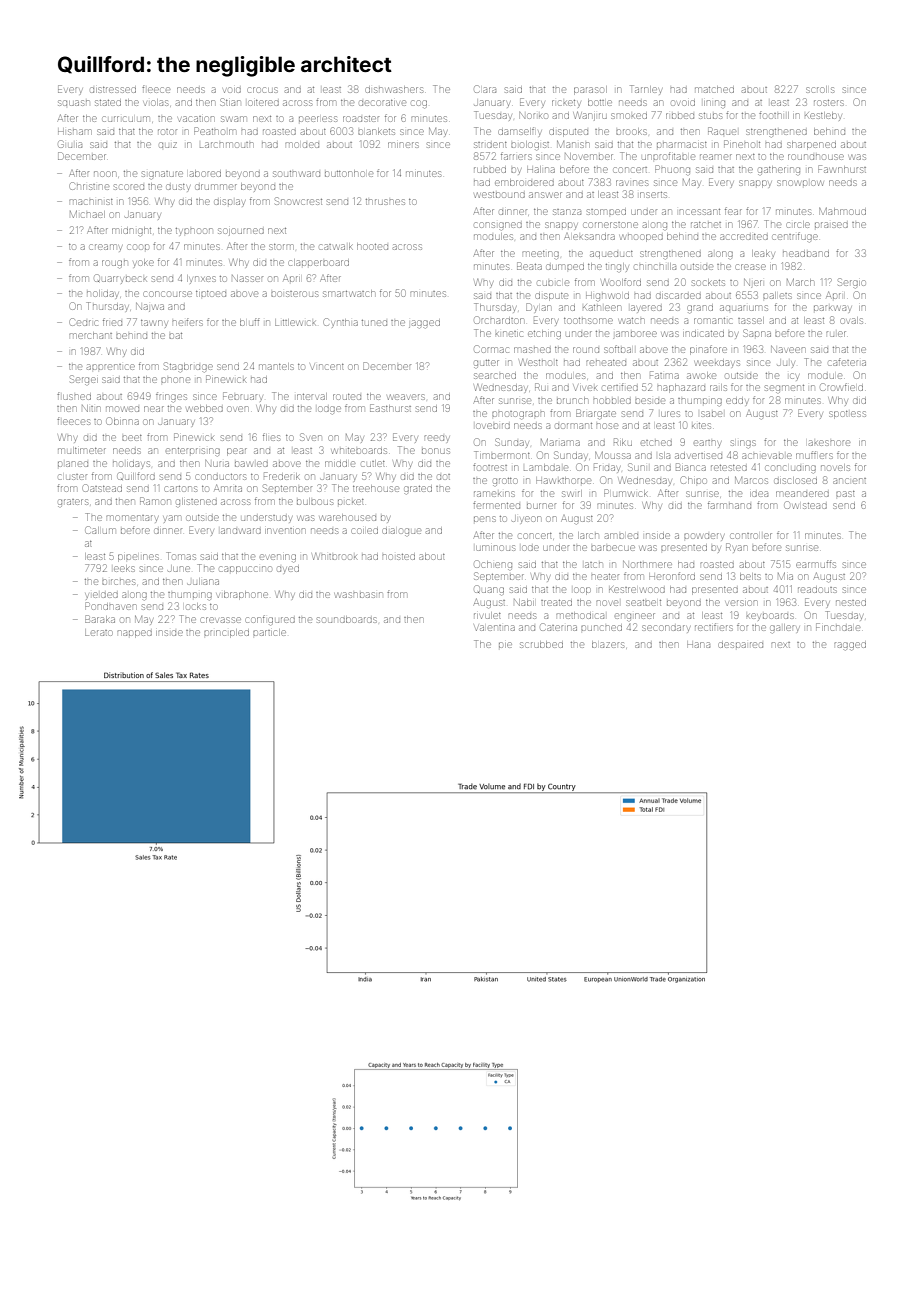 The image size is (924, 1308). What do you see at coordinates (704, 537) in the document?
I see `powdery` at bounding box center [704, 537].
